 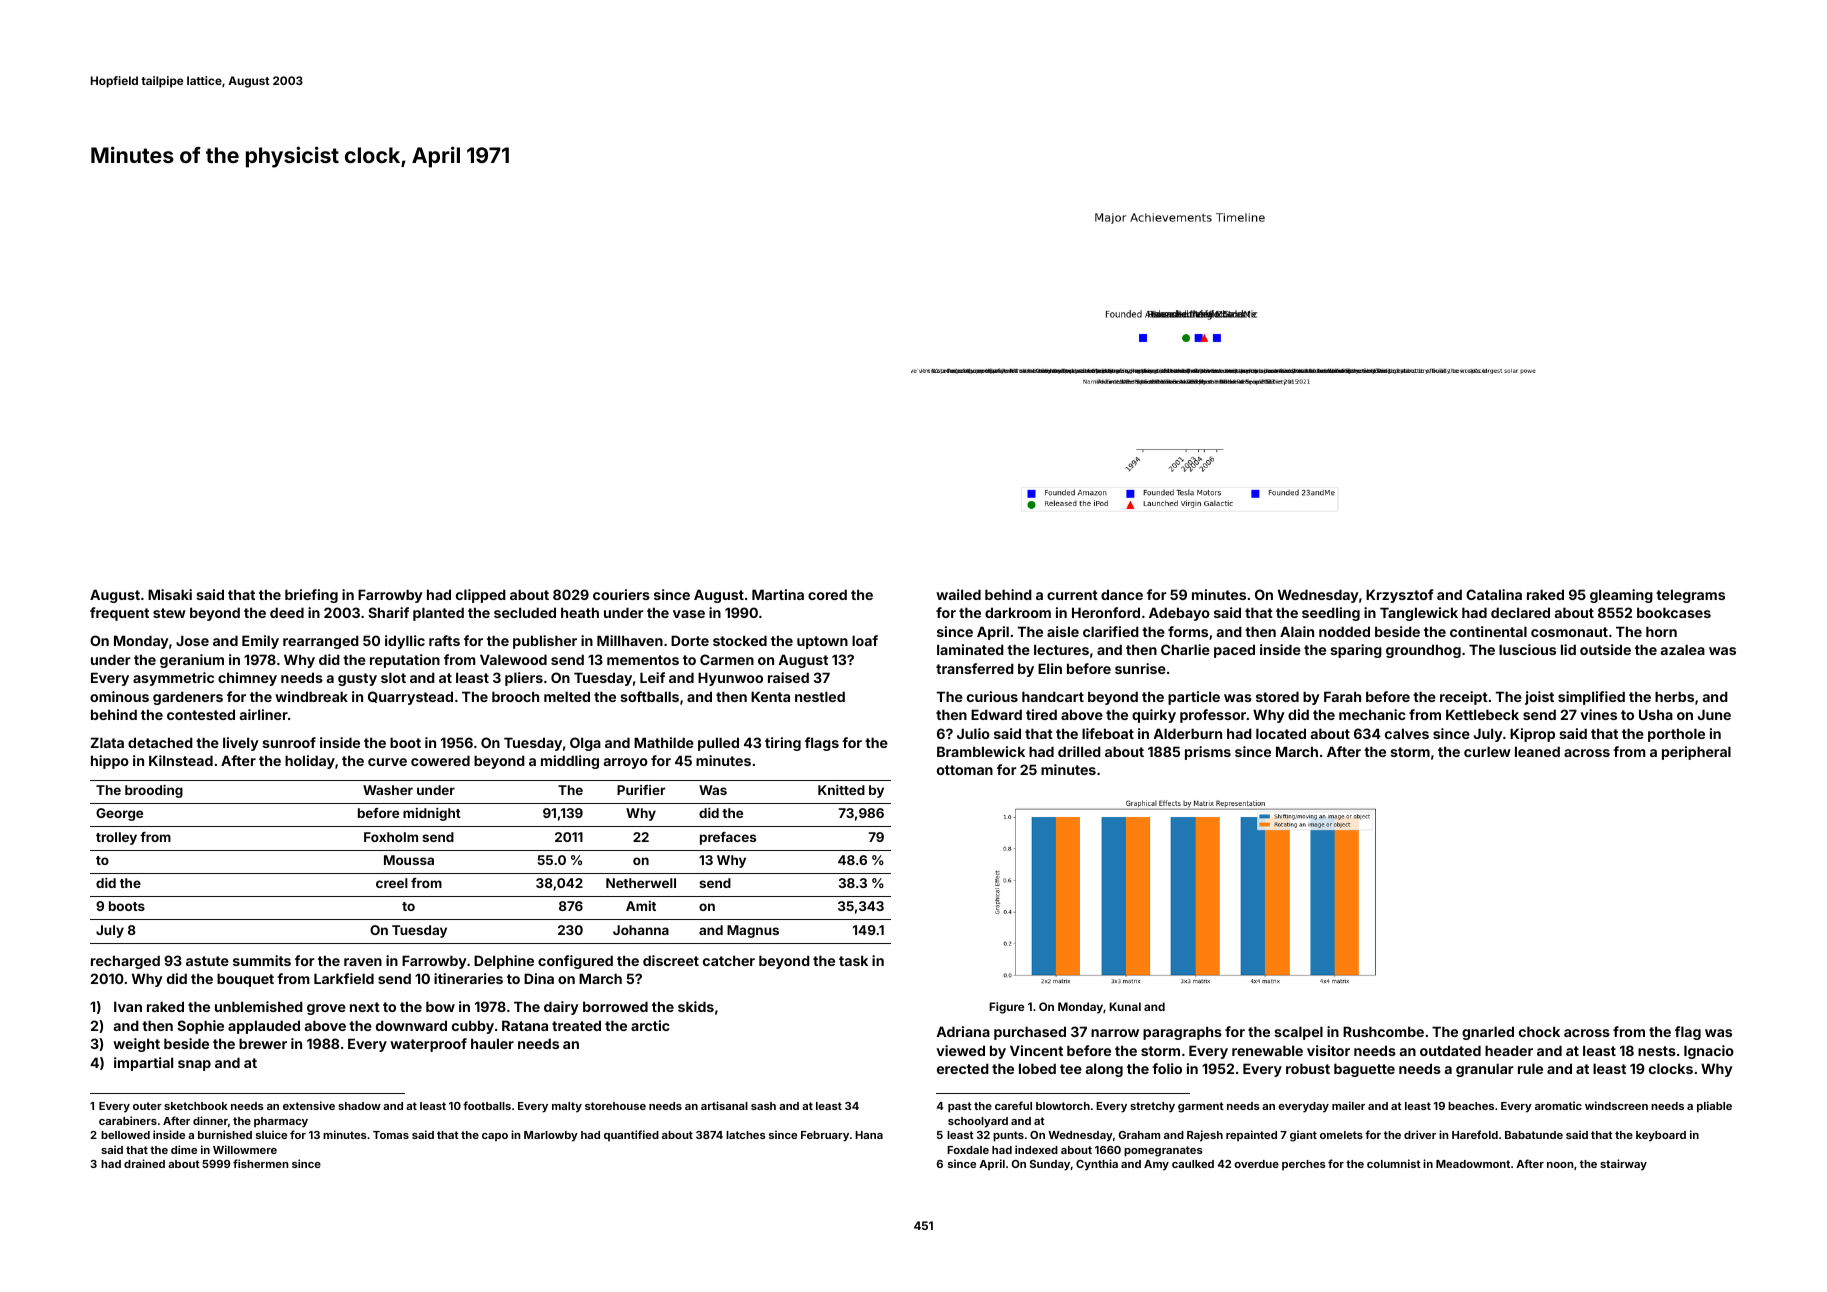 I want to click on Martina, so click(x=778, y=594).
